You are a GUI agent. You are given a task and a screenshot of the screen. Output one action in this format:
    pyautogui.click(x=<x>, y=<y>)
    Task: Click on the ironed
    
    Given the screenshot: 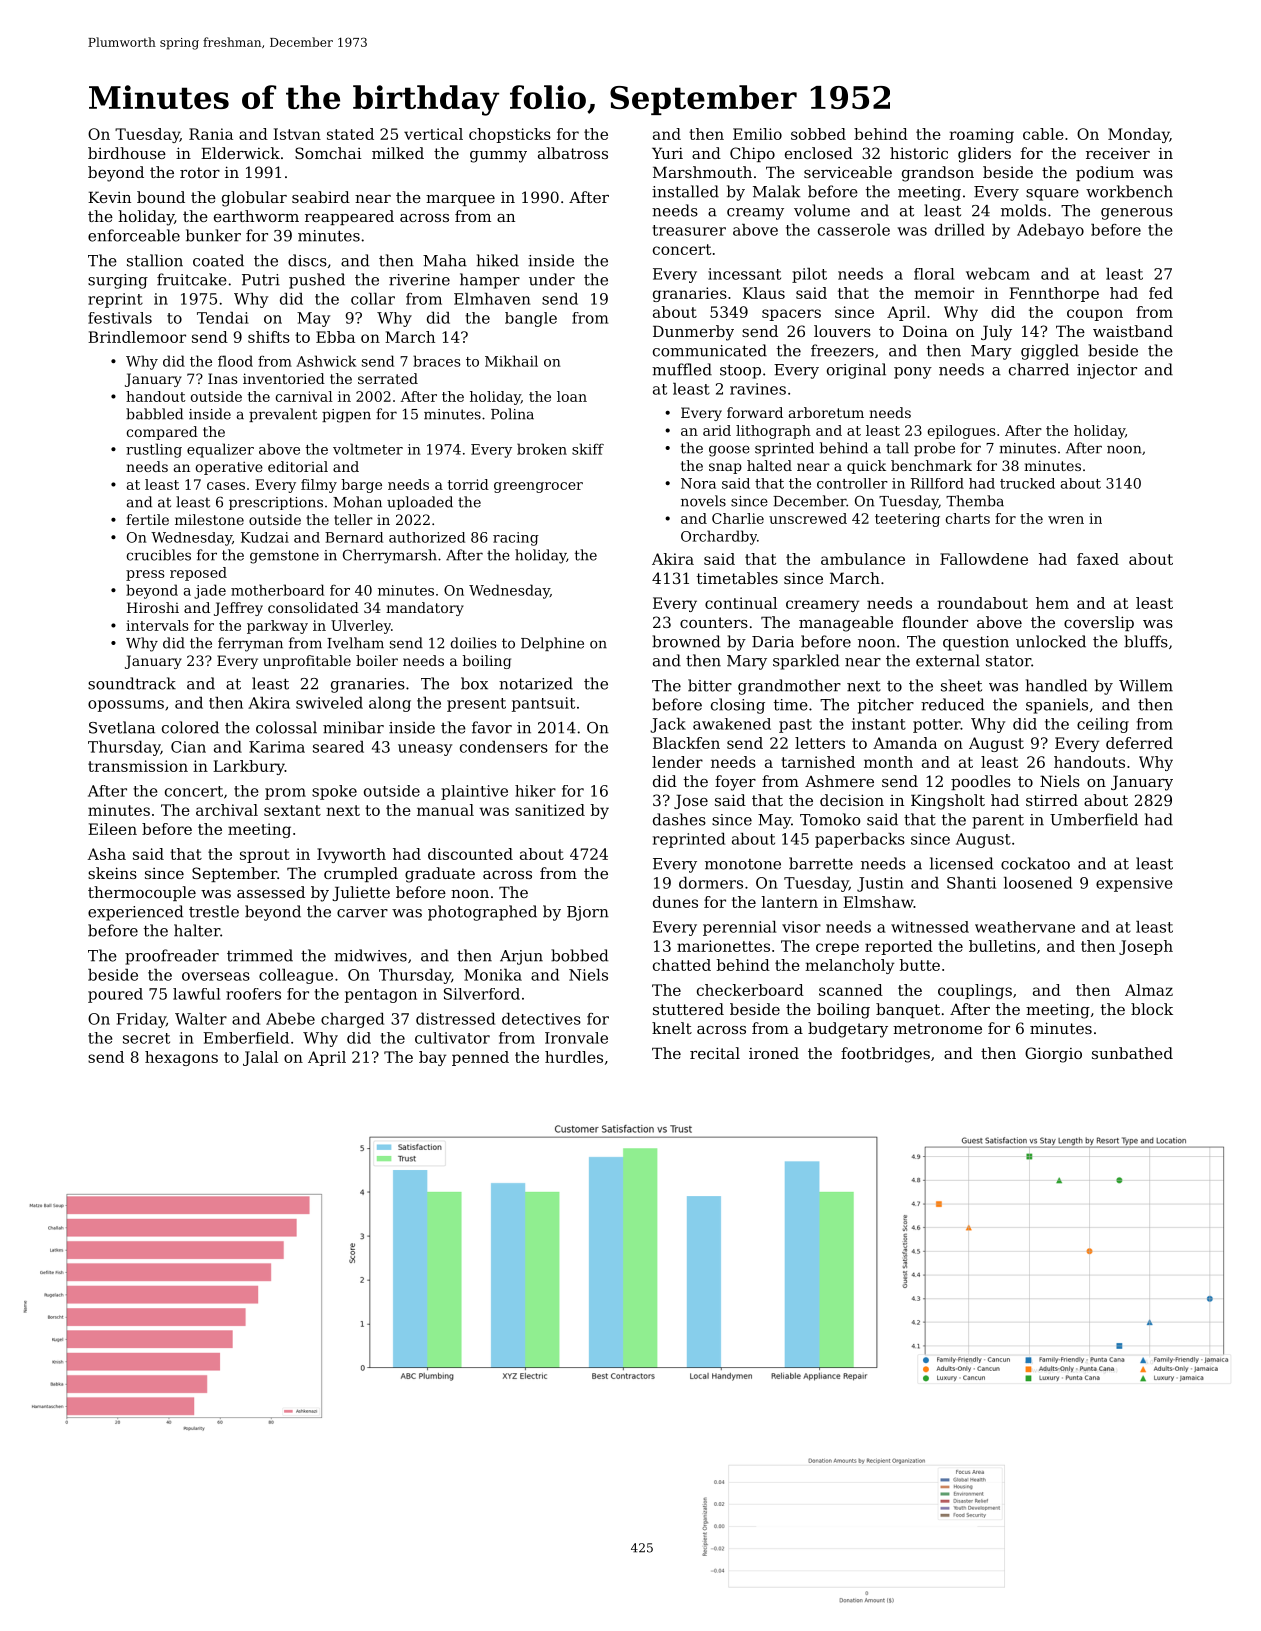 What is the action you would take?
    pyautogui.click(x=774, y=1053)
